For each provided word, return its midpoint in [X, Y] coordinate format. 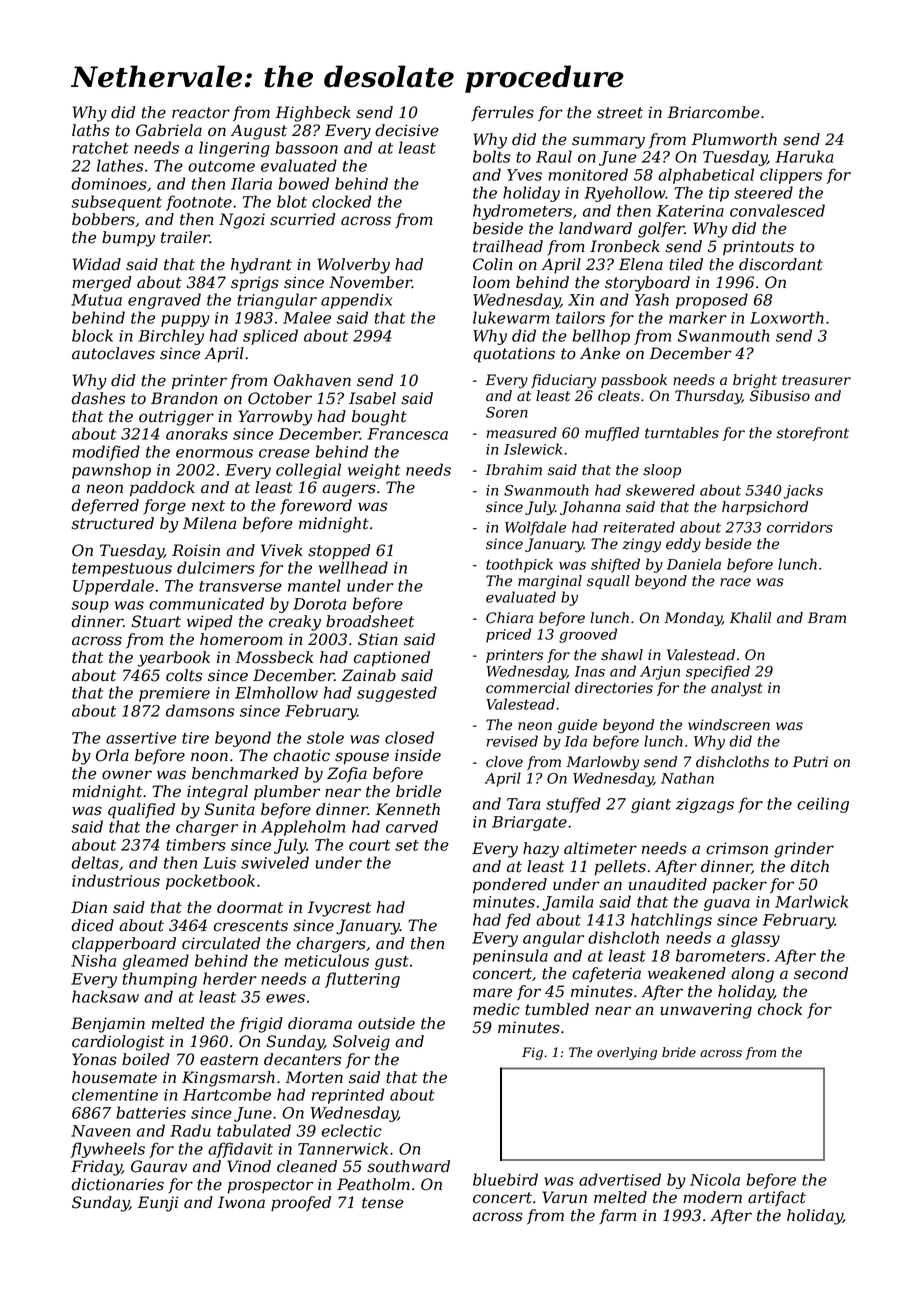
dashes [98, 398]
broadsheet [370, 621]
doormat [250, 907]
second [821, 973]
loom [491, 282]
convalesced [777, 210]
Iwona [241, 1202]
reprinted [348, 1096]
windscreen [729, 725]
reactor [201, 113]
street [620, 113]
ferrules [502, 113]
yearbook [174, 659]
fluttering [362, 980]
